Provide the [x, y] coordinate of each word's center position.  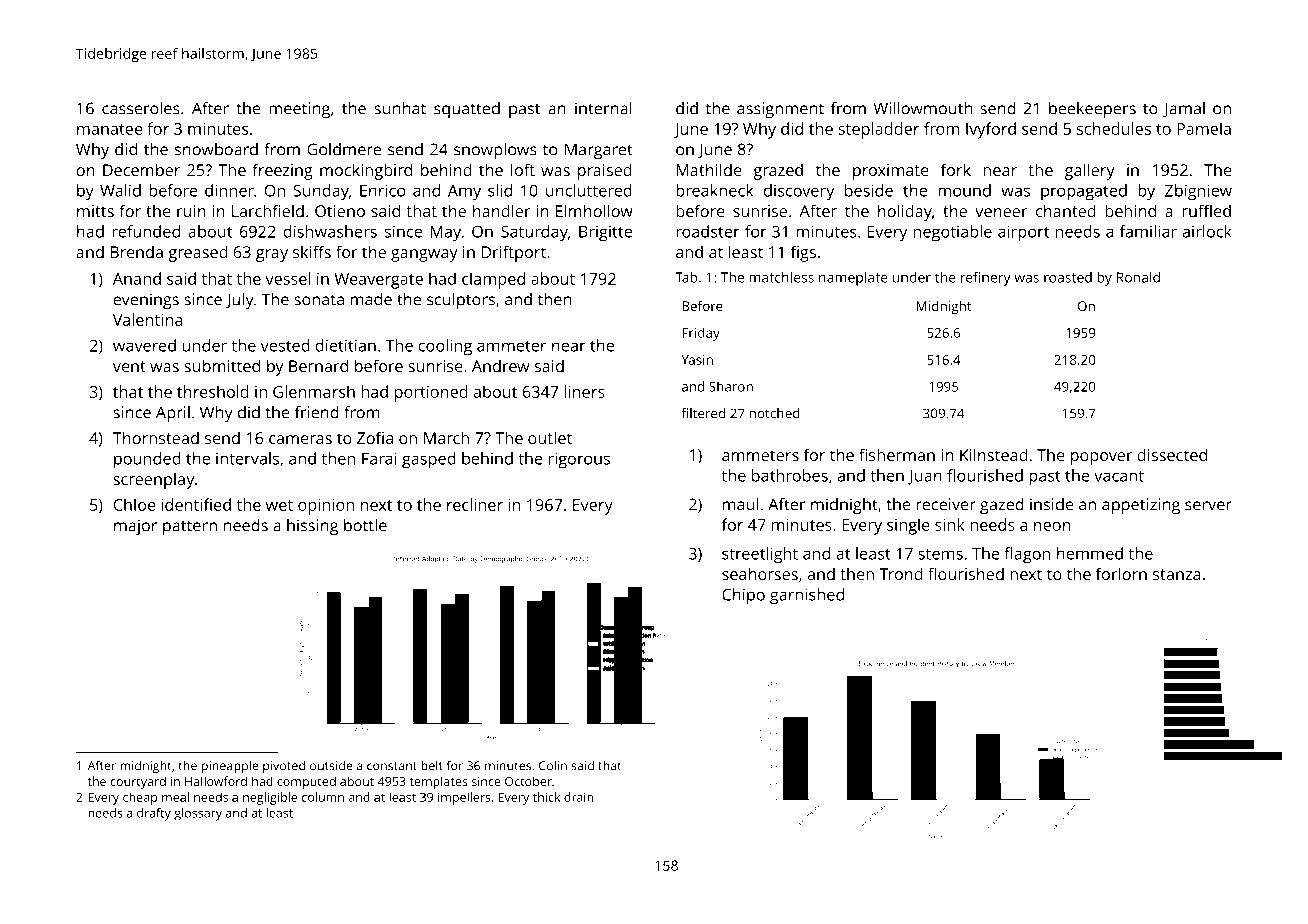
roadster [708, 231]
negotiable [953, 233]
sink [950, 524]
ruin [191, 211]
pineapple [230, 766]
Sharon [731, 386]
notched [774, 413]
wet [279, 505]
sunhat [400, 108]
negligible [270, 798]
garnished [807, 596]
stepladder [878, 130]
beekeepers [1092, 110]
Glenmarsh [314, 391]
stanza [1176, 574]
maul [740, 504]
